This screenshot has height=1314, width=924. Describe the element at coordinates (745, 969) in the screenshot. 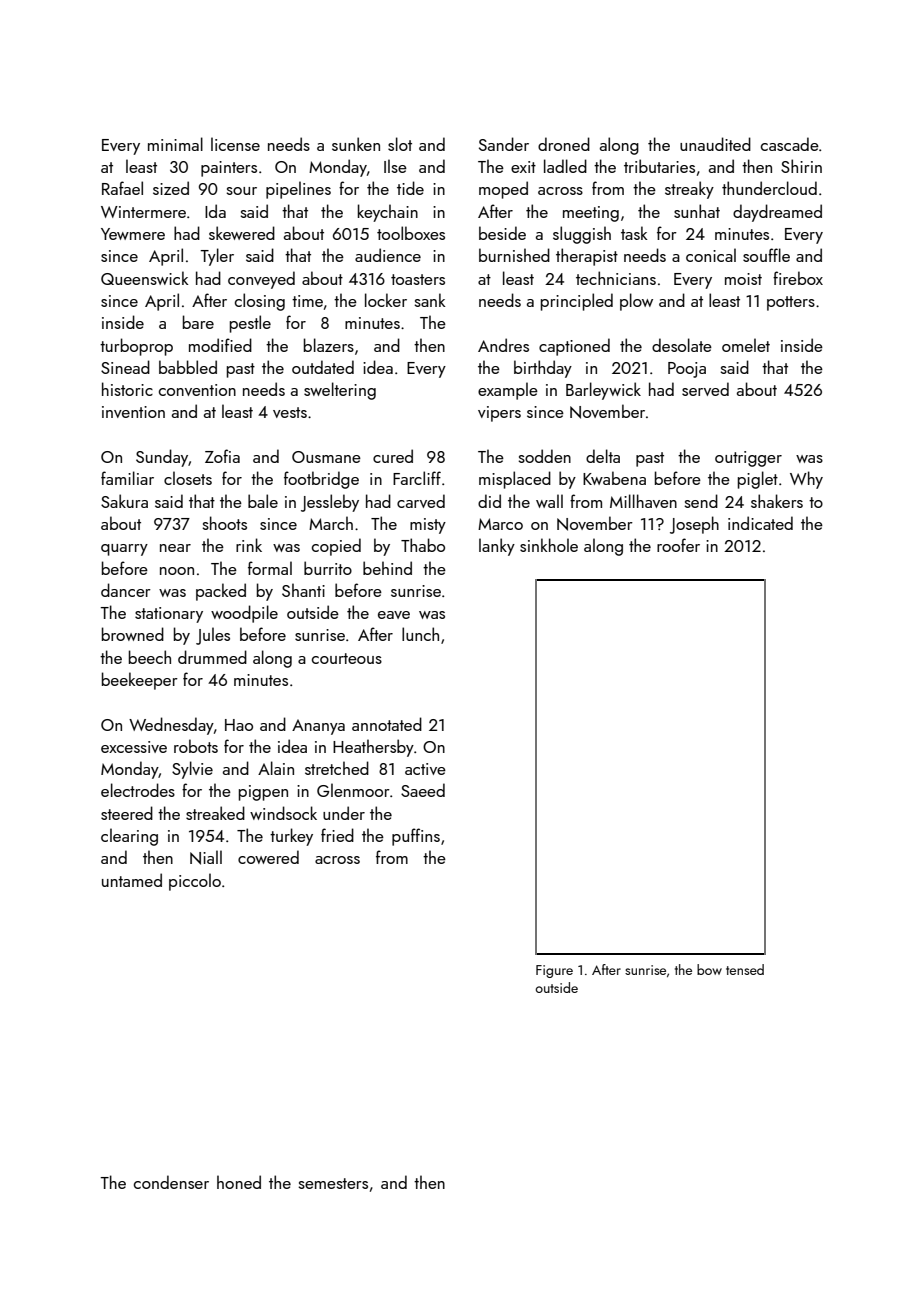

I see `tensed` at that location.
